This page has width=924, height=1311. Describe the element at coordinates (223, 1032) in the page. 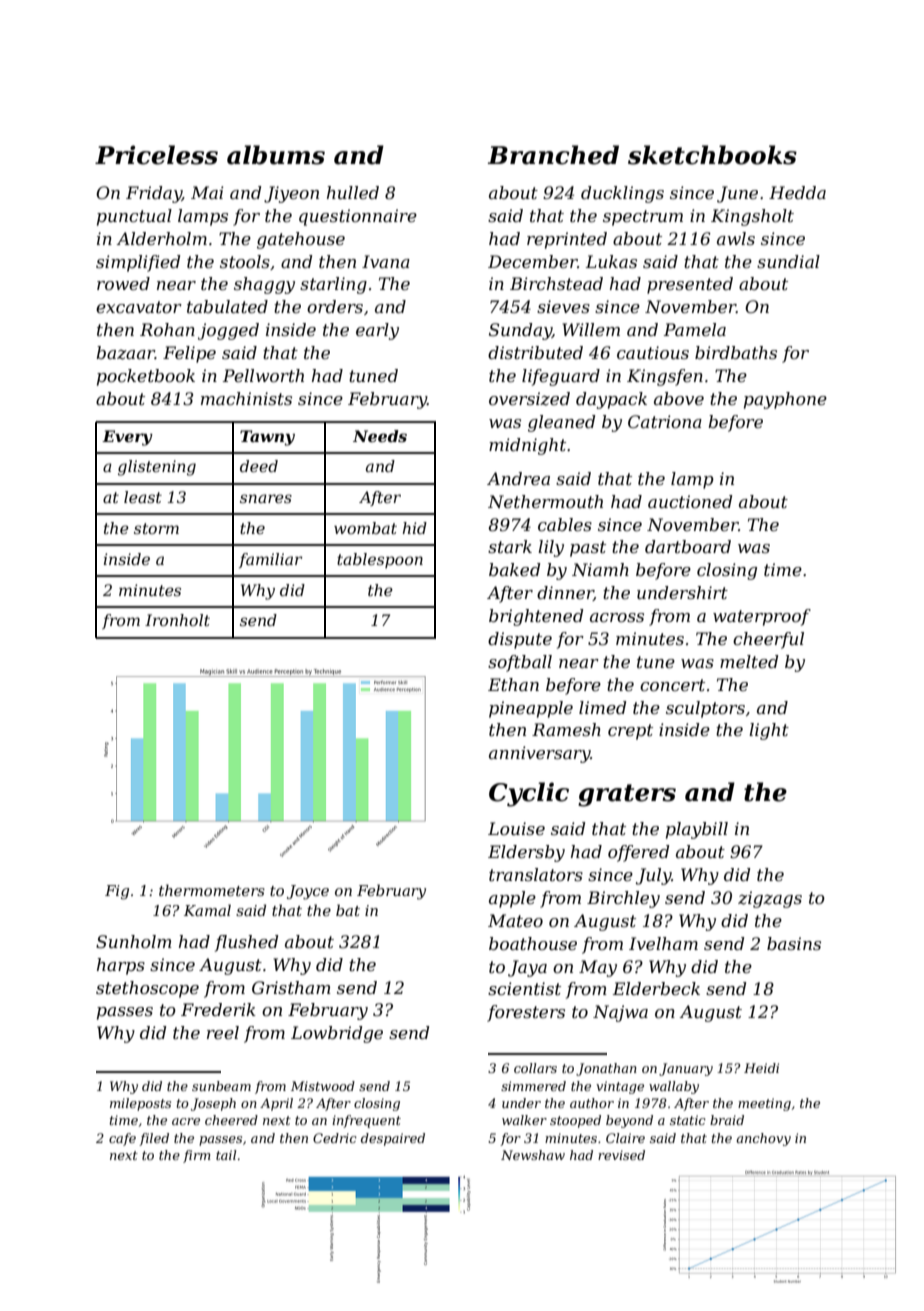

I see `reel` at that location.
